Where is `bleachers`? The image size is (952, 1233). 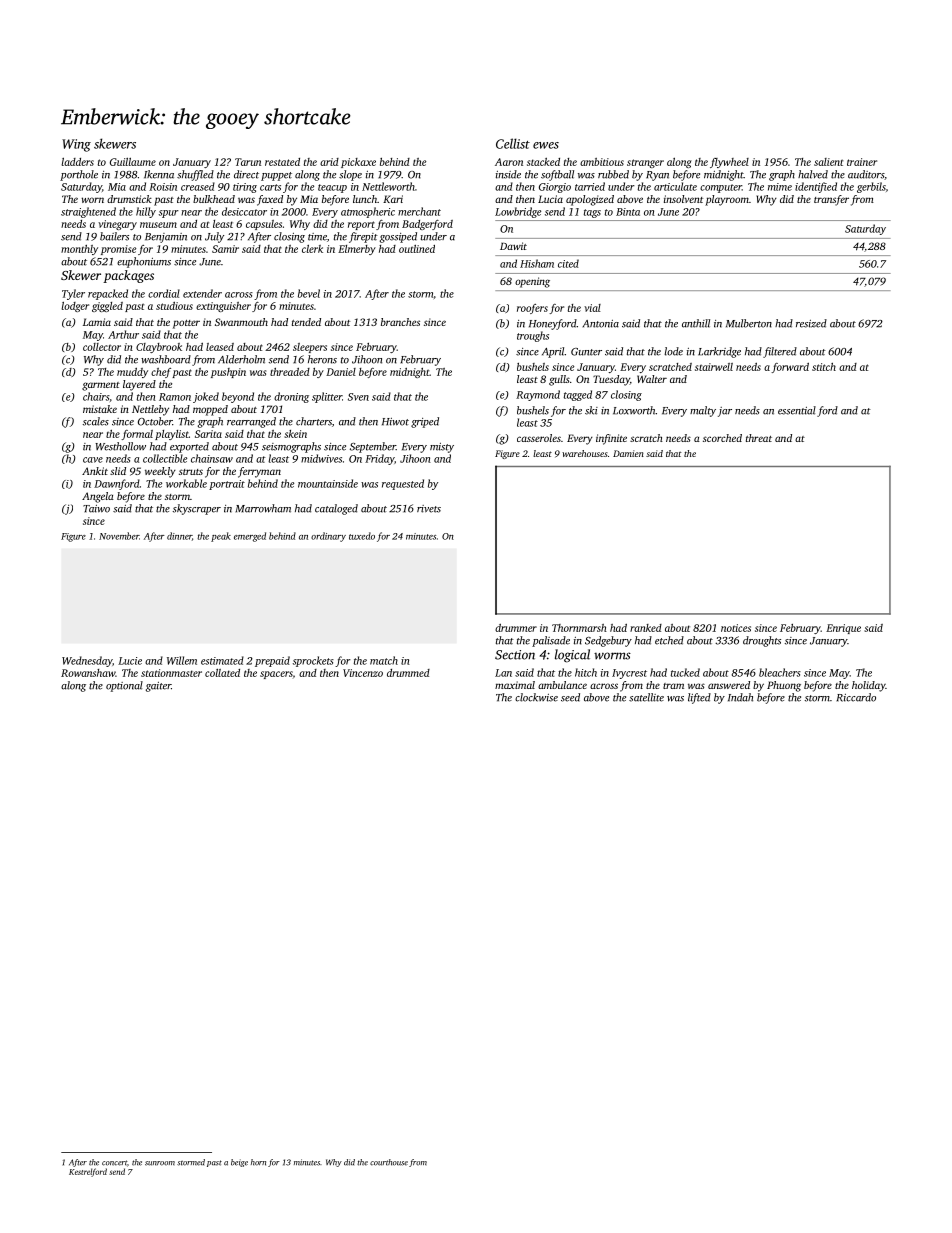 bleachers is located at coordinates (780, 672).
